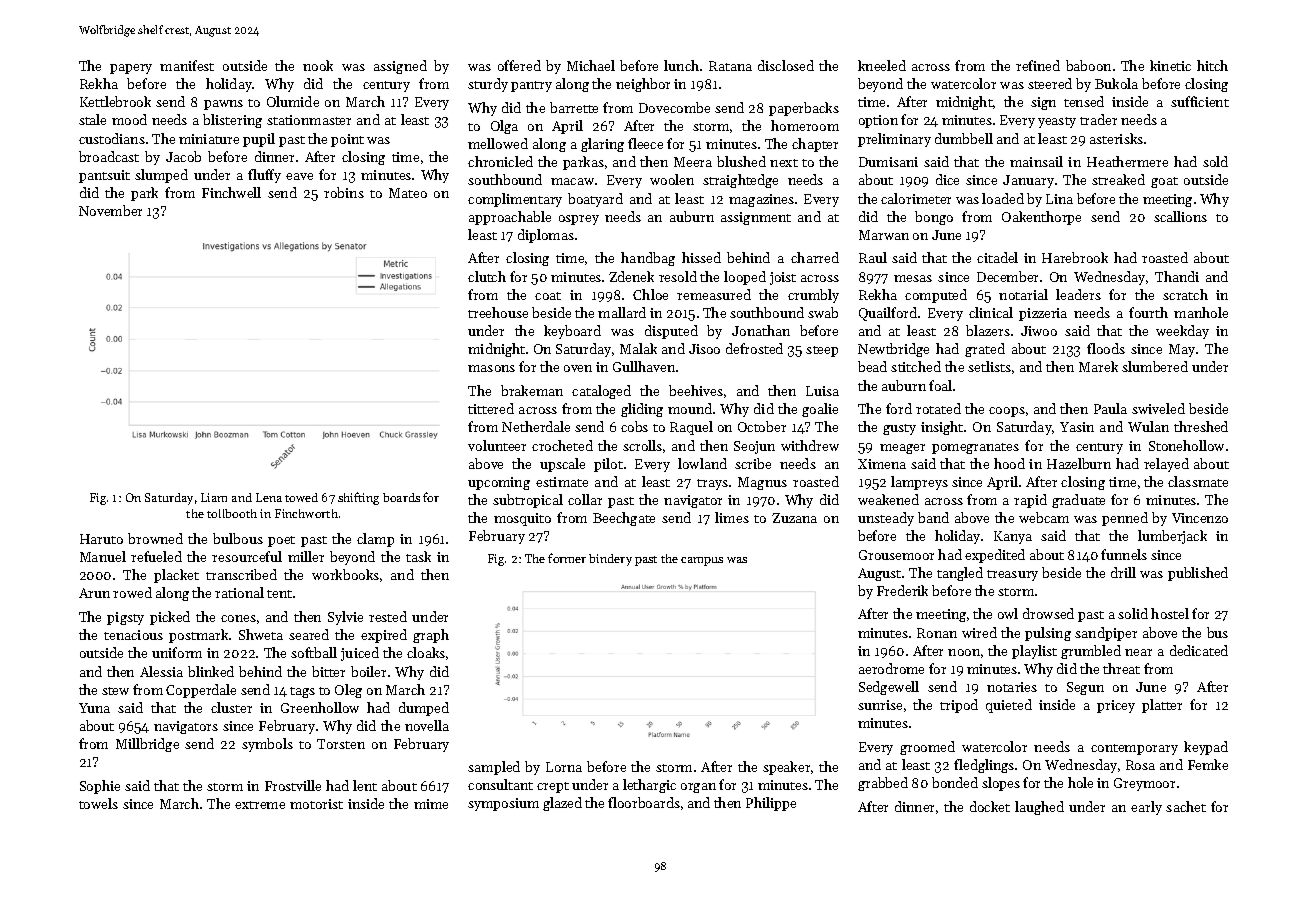 This image has width=1308, height=924. Describe the element at coordinates (98, 803) in the image. I see `towels` at that location.
